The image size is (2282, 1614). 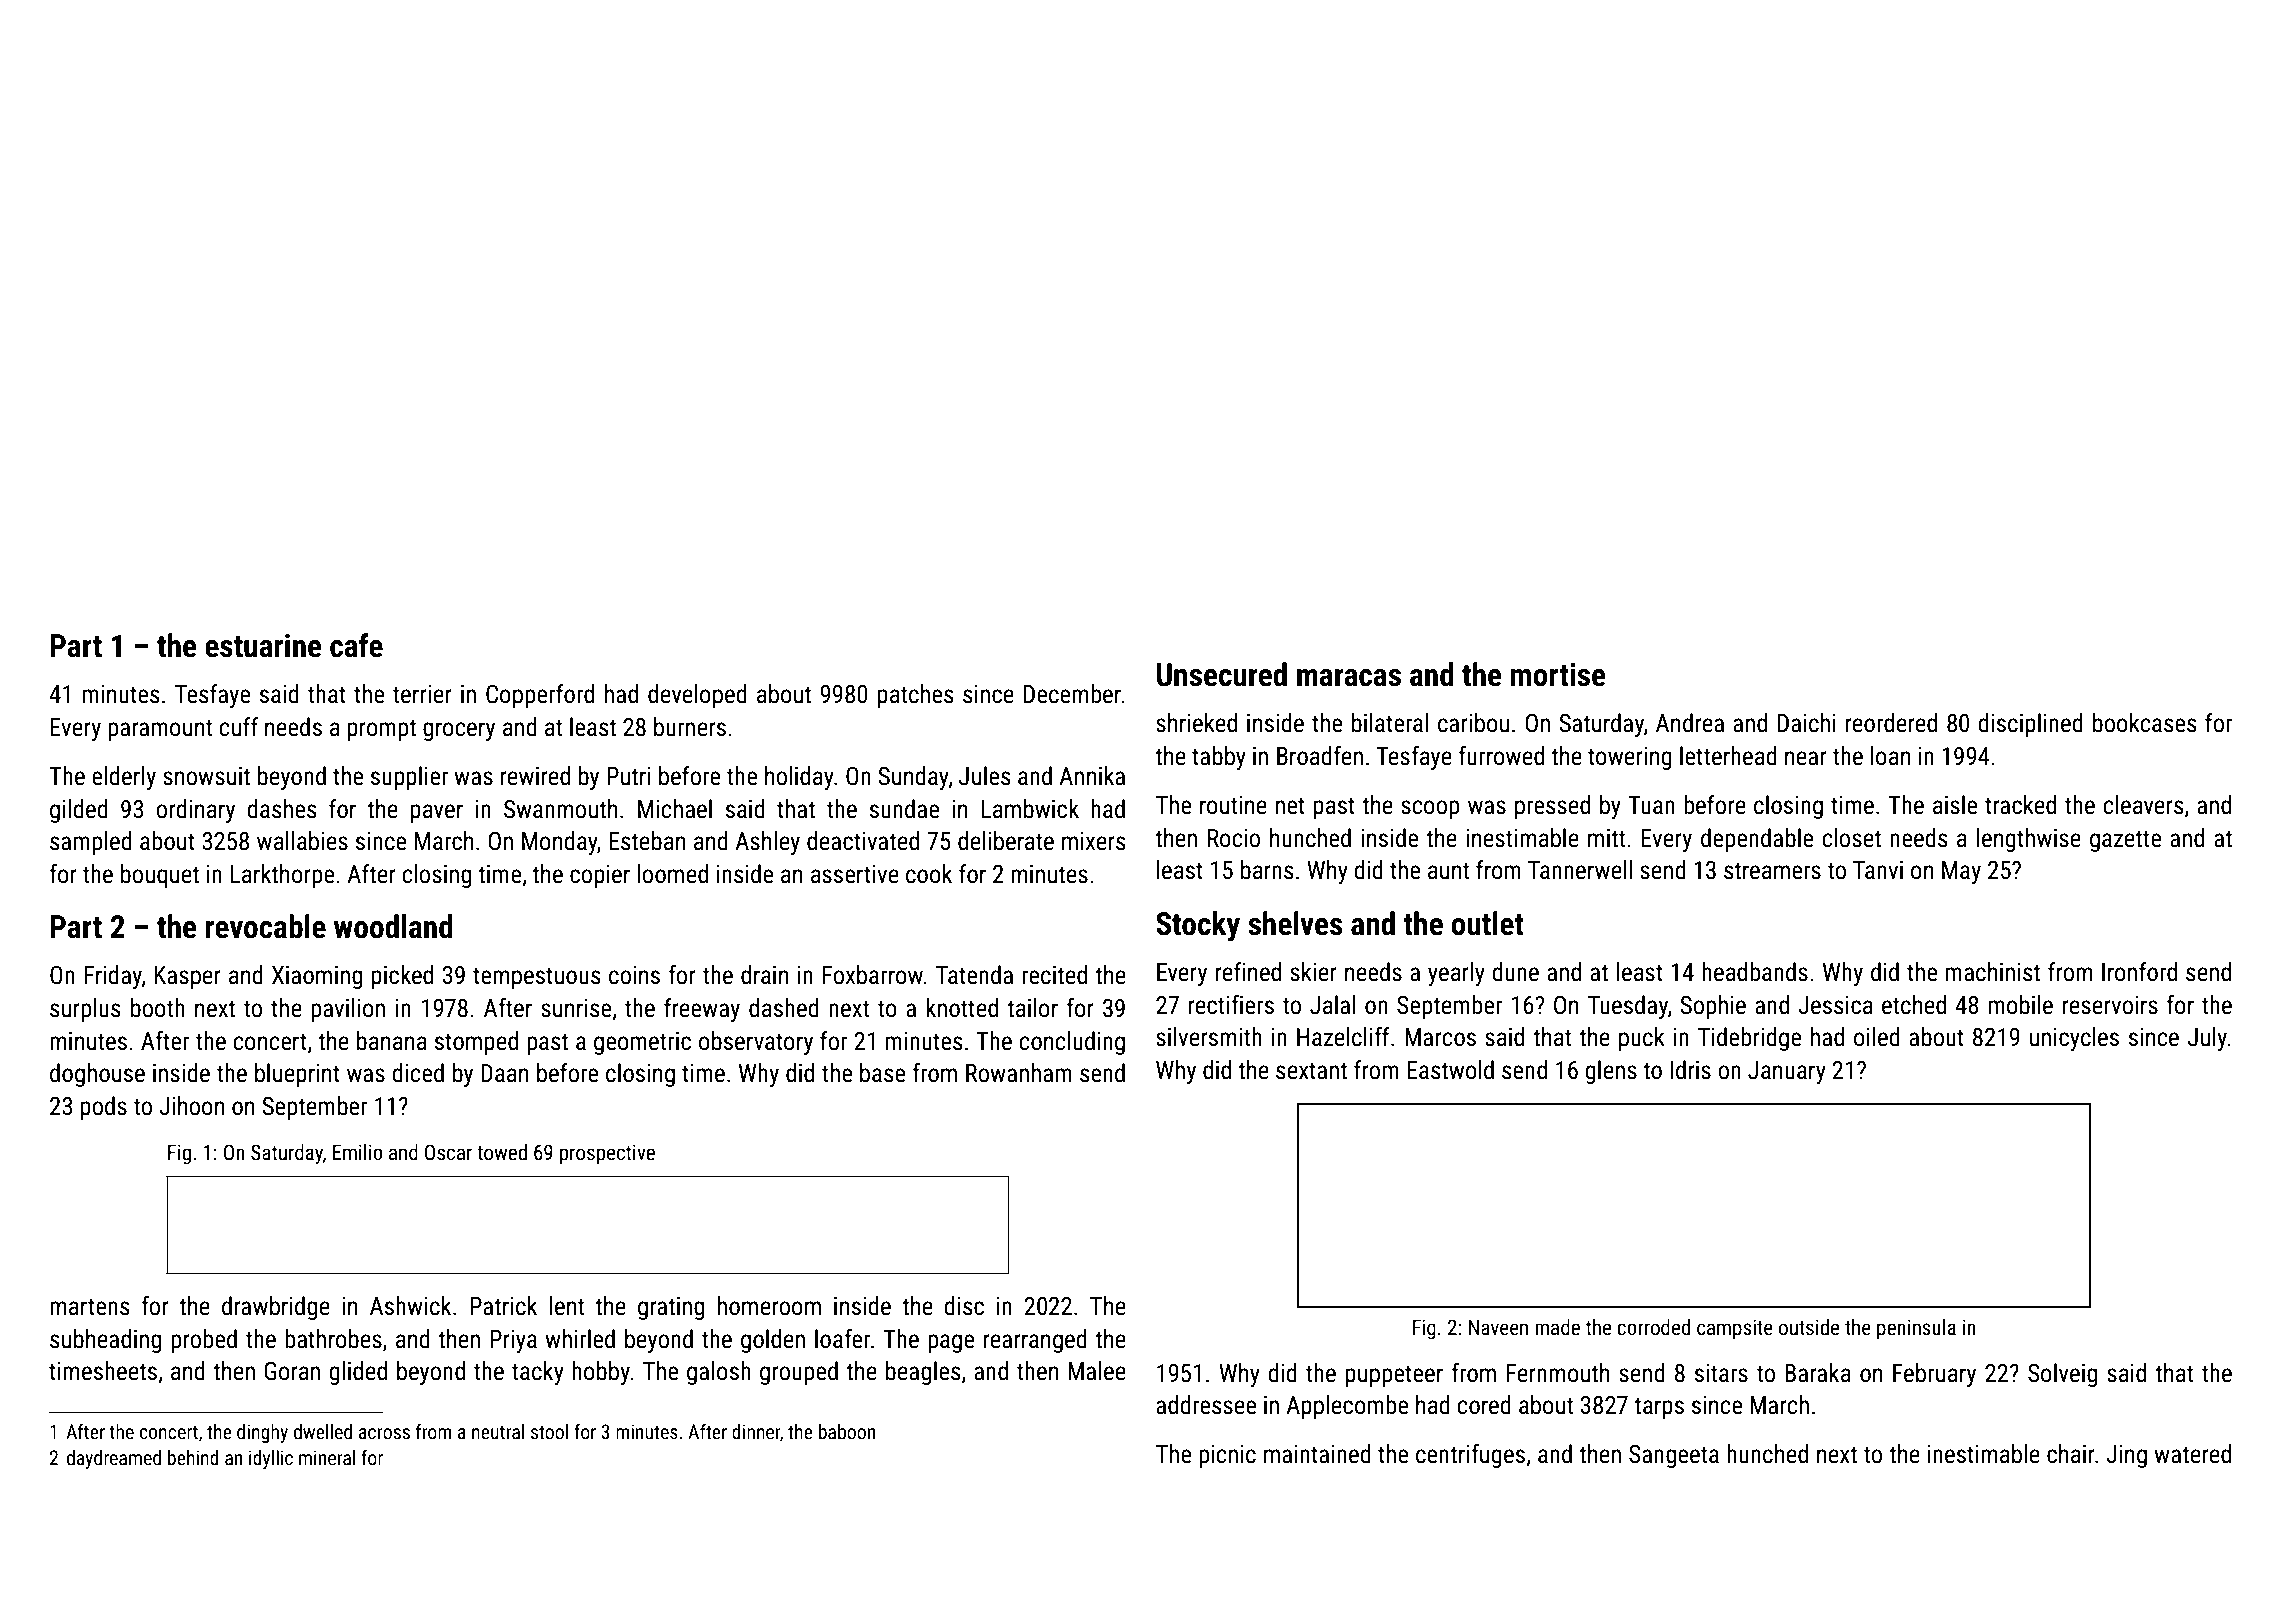 What do you see at coordinates (2125, 841) in the screenshot?
I see `gazette` at bounding box center [2125, 841].
